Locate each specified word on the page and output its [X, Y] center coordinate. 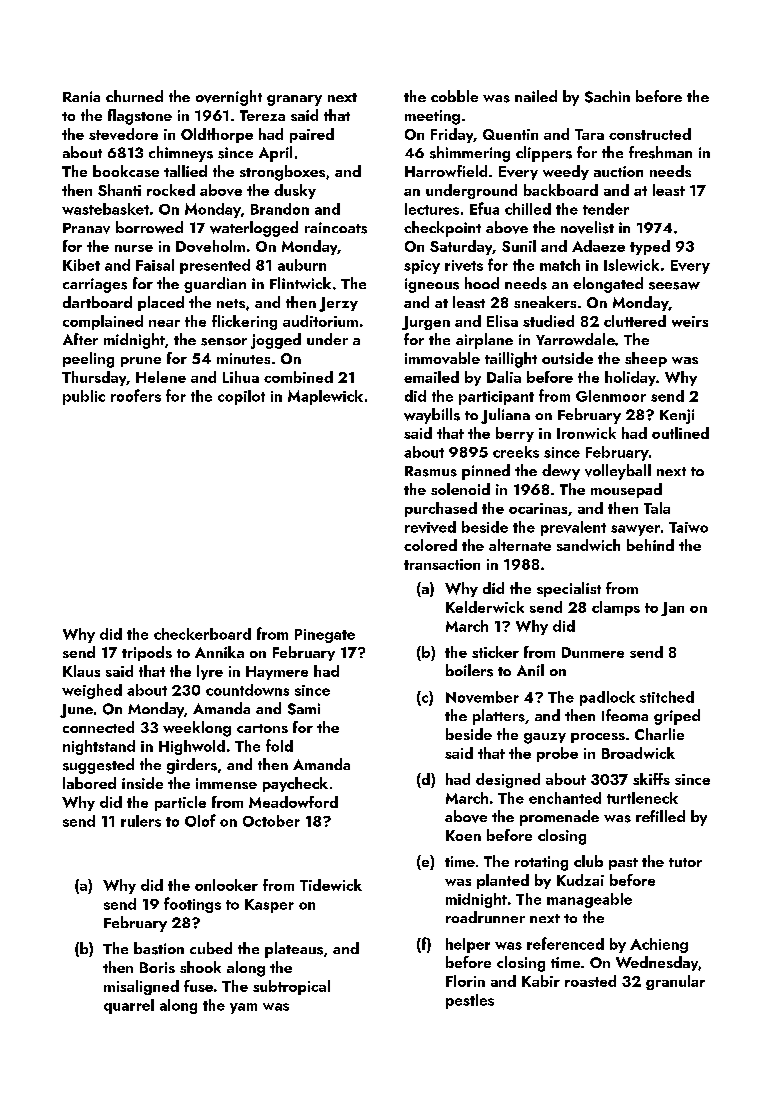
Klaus [81, 671]
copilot [241, 397]
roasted [590, 981]
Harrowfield [446, 171]
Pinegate [325, 636]
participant [496, 398]
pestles [470, 1001]
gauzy [545, 738]
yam [243, 1008]
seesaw [674, 286]
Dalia [504, 377]
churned [134, 96]
